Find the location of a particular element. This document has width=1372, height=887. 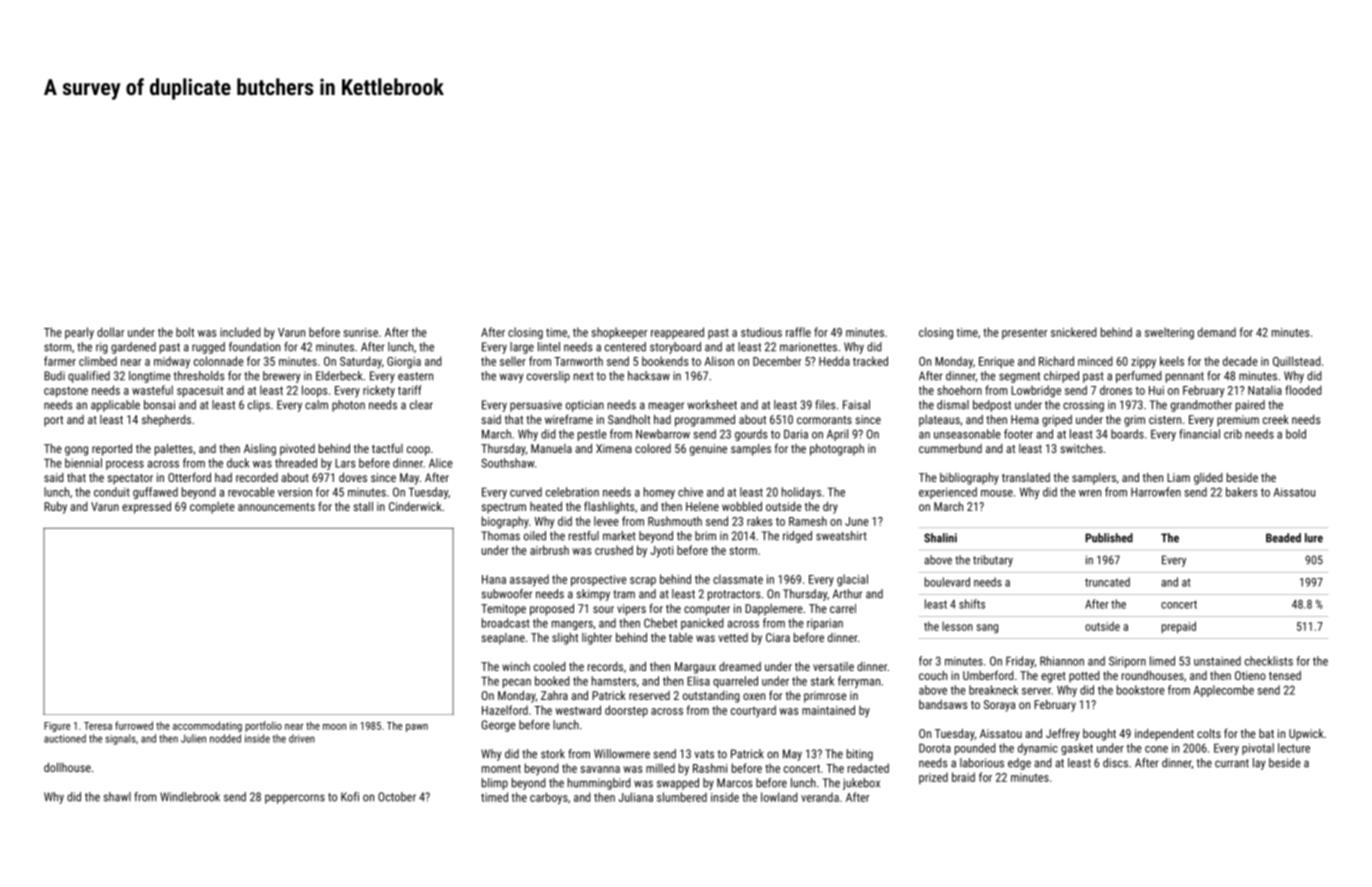

lowland is located at coordinates (779, 797).
